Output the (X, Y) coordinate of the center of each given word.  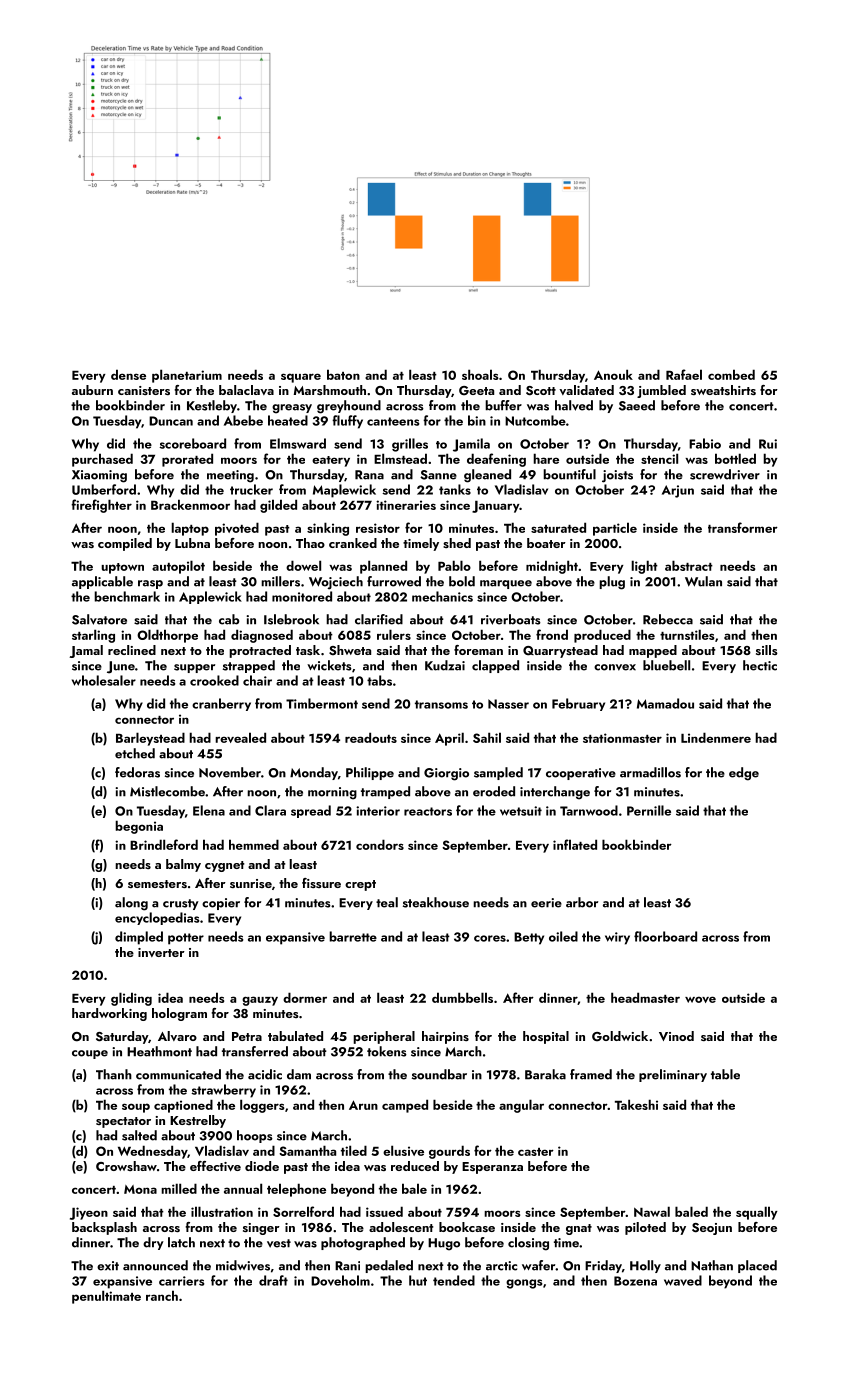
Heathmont (159, 1051)
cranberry (221, 704)
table (725, 1074)
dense (128, 374)
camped (405, 1106)
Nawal (652, 1211)
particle (615, 529)
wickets (329, 665)
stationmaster (622, 738)
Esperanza (492, 1168)
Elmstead (400, 458)
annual (243, 1188)
